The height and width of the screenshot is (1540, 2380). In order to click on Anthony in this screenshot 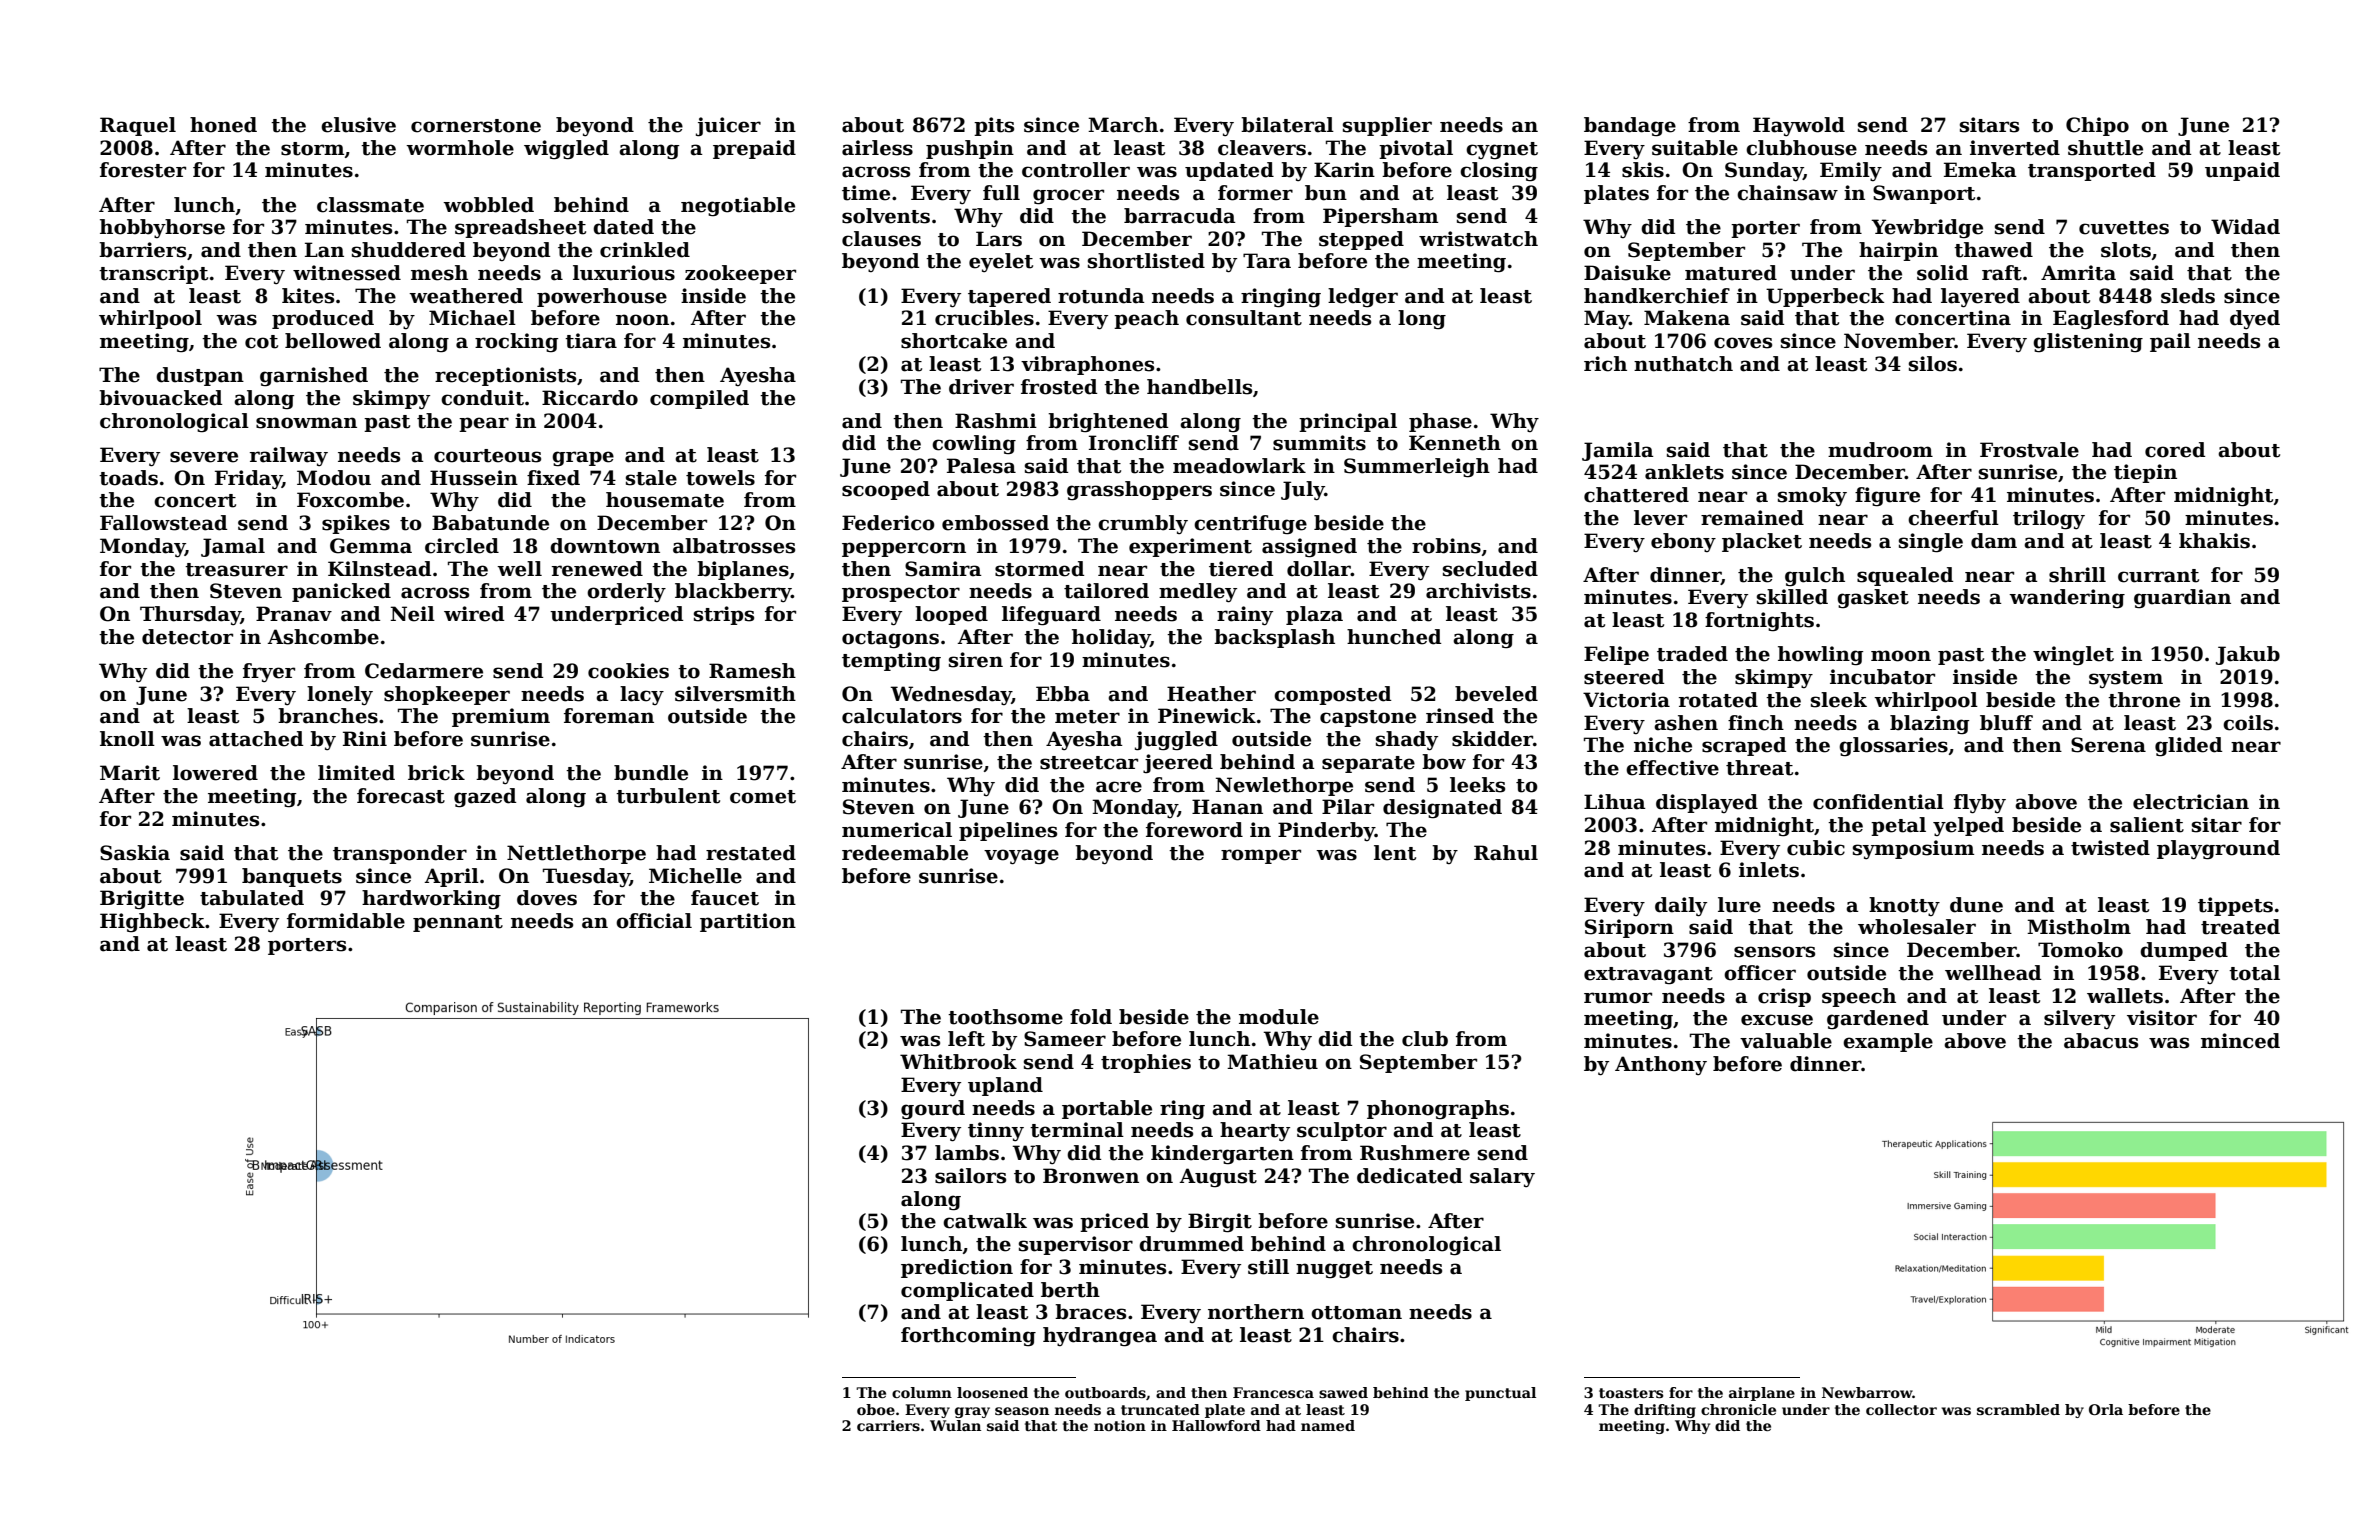, I will do `click(1661, 1065)`.
